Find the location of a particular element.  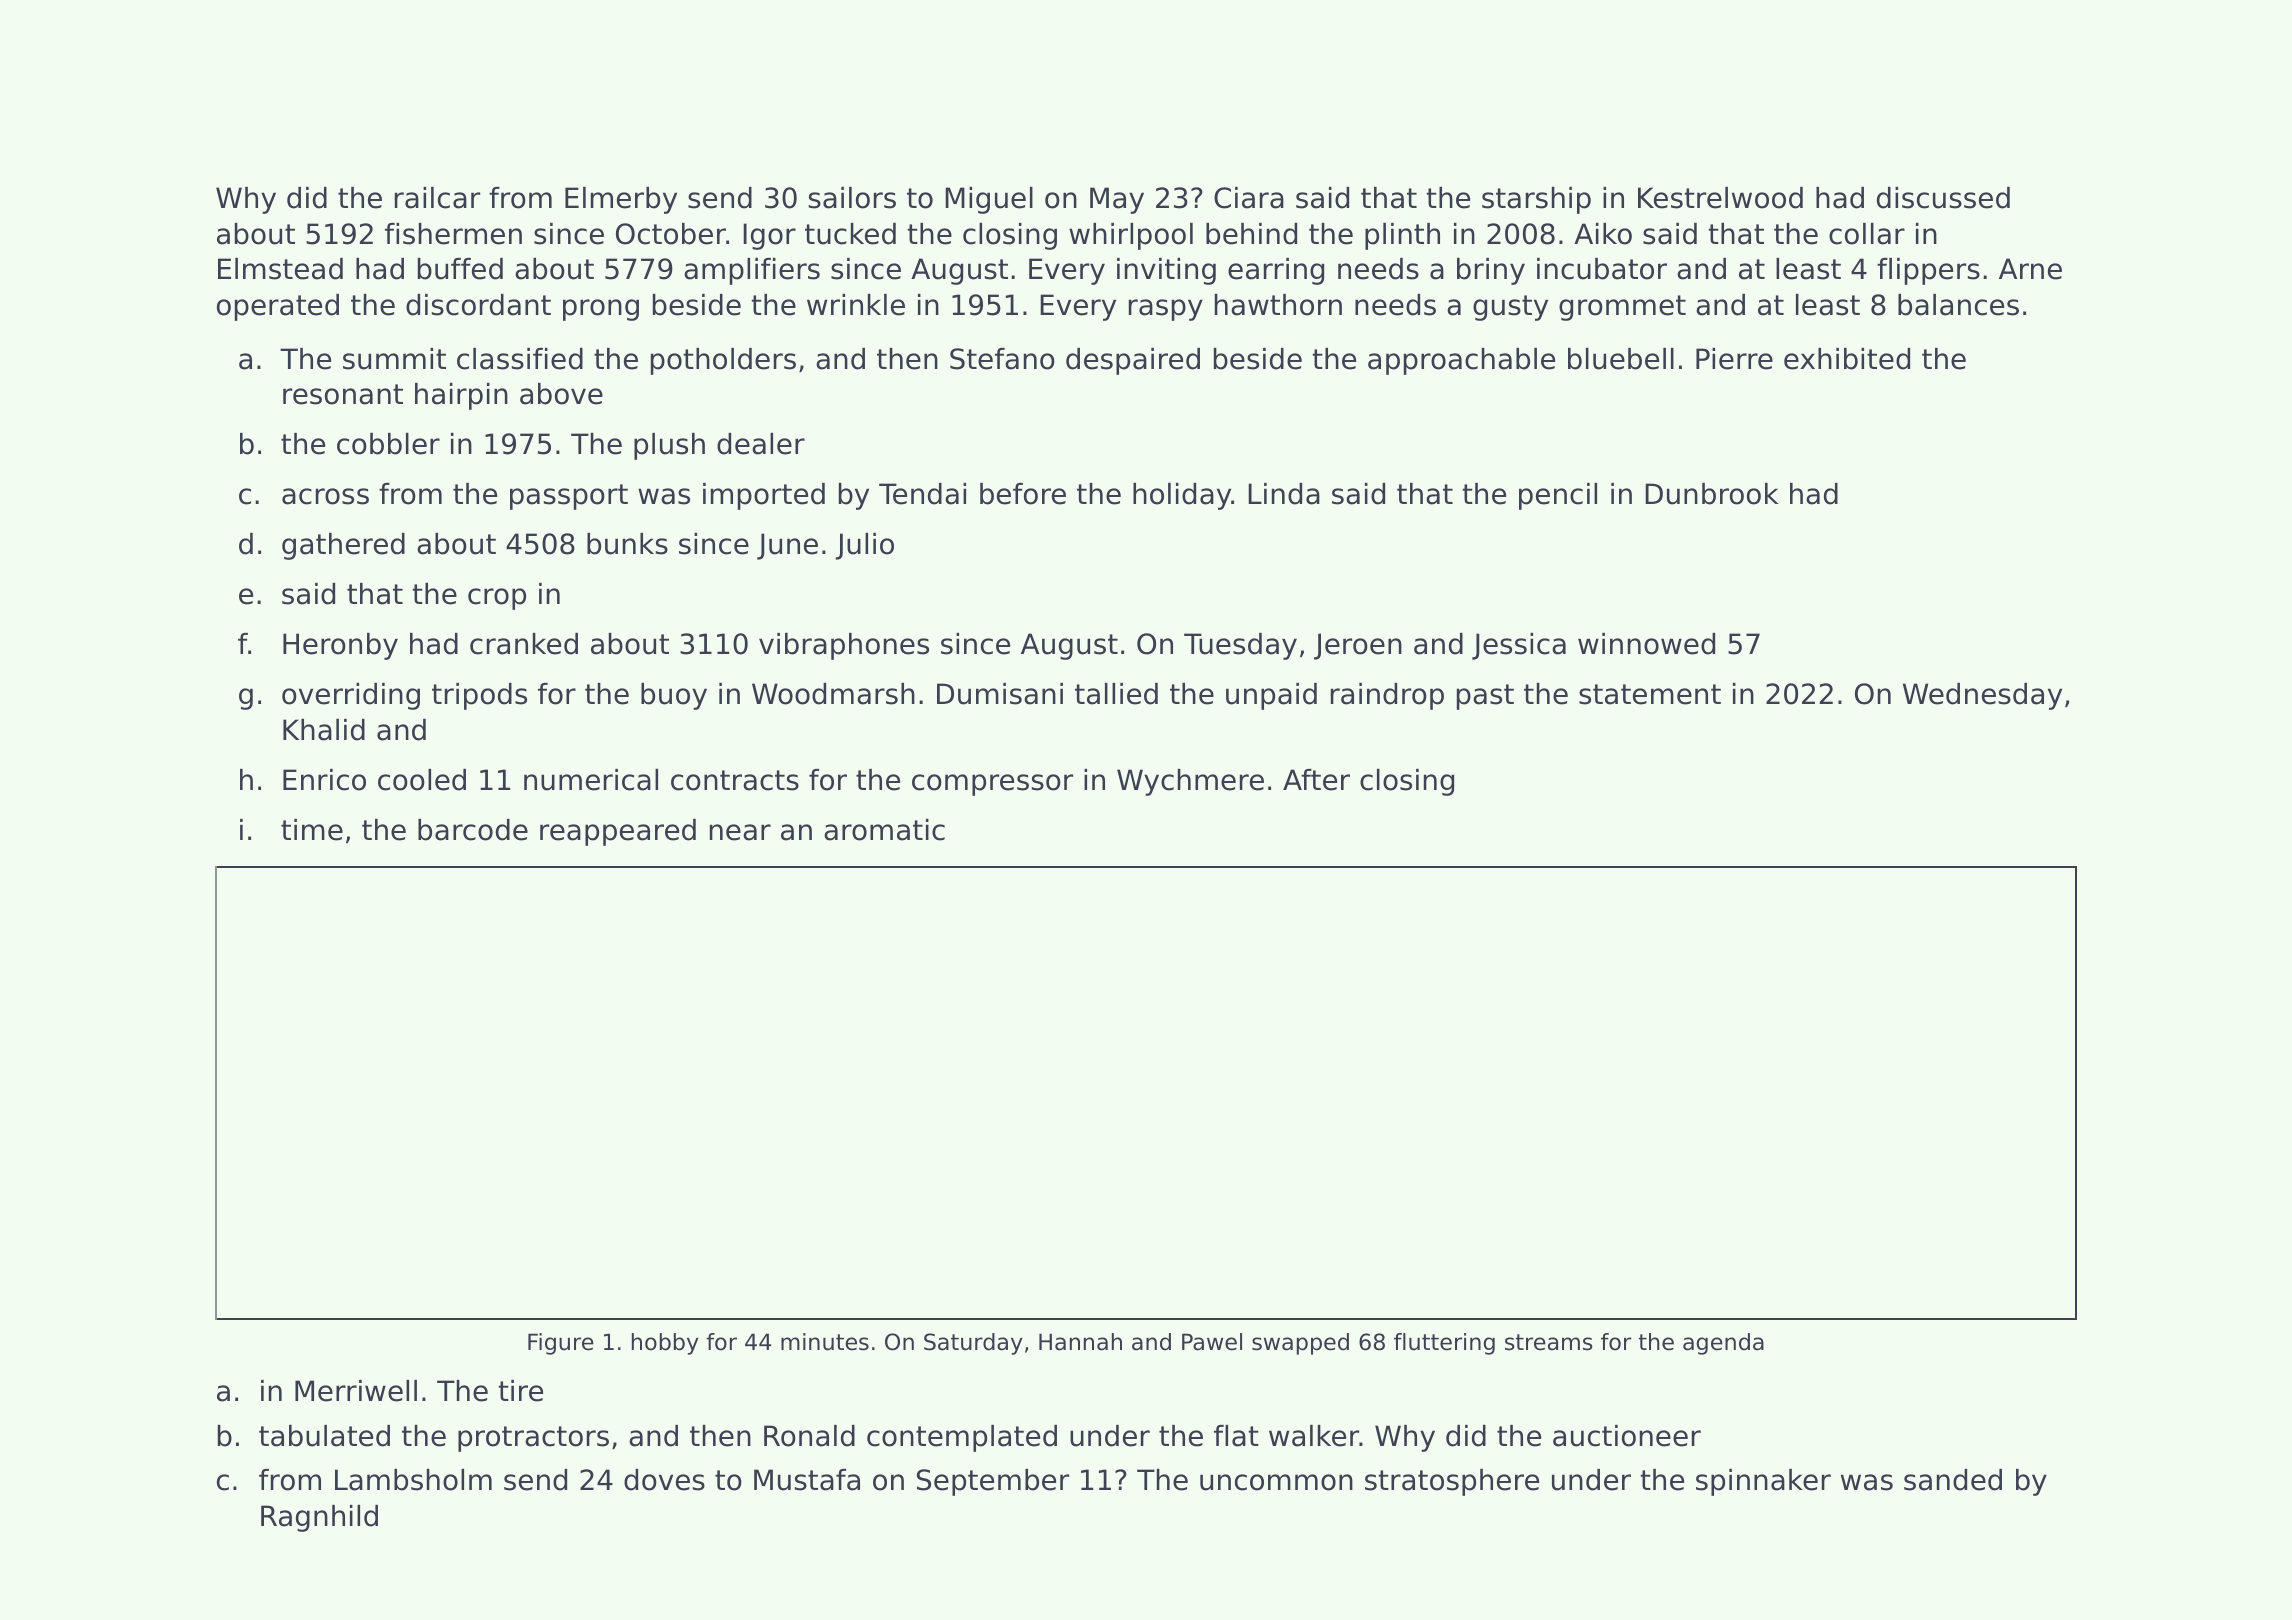

October is located at coordinates (671, 234).
